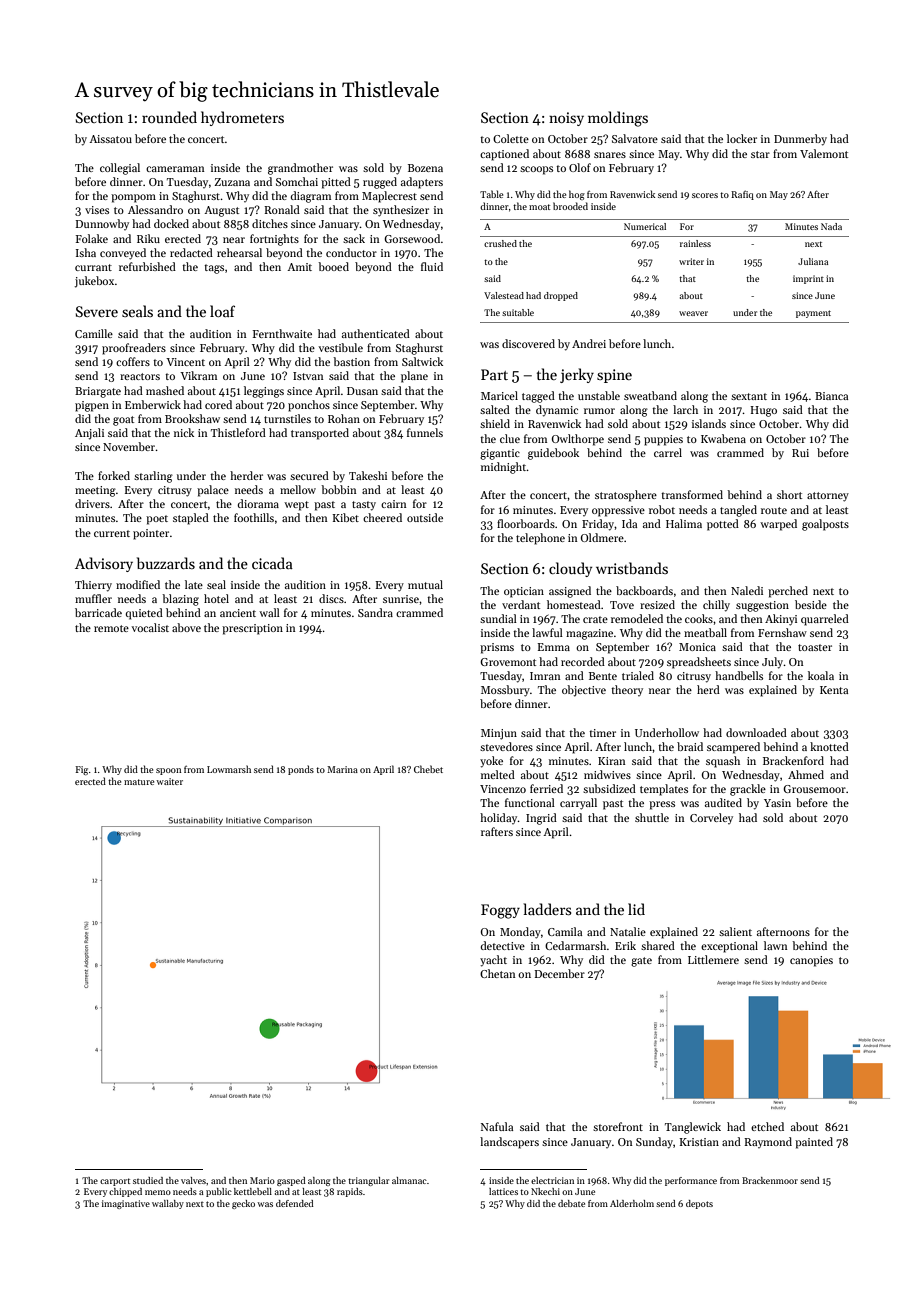 Image resolution: width=924 pixels, height=1308 pixels. What do you see at coordinates (705, 195) in the document?
I see `scores` at bounding box center [705, 195].
